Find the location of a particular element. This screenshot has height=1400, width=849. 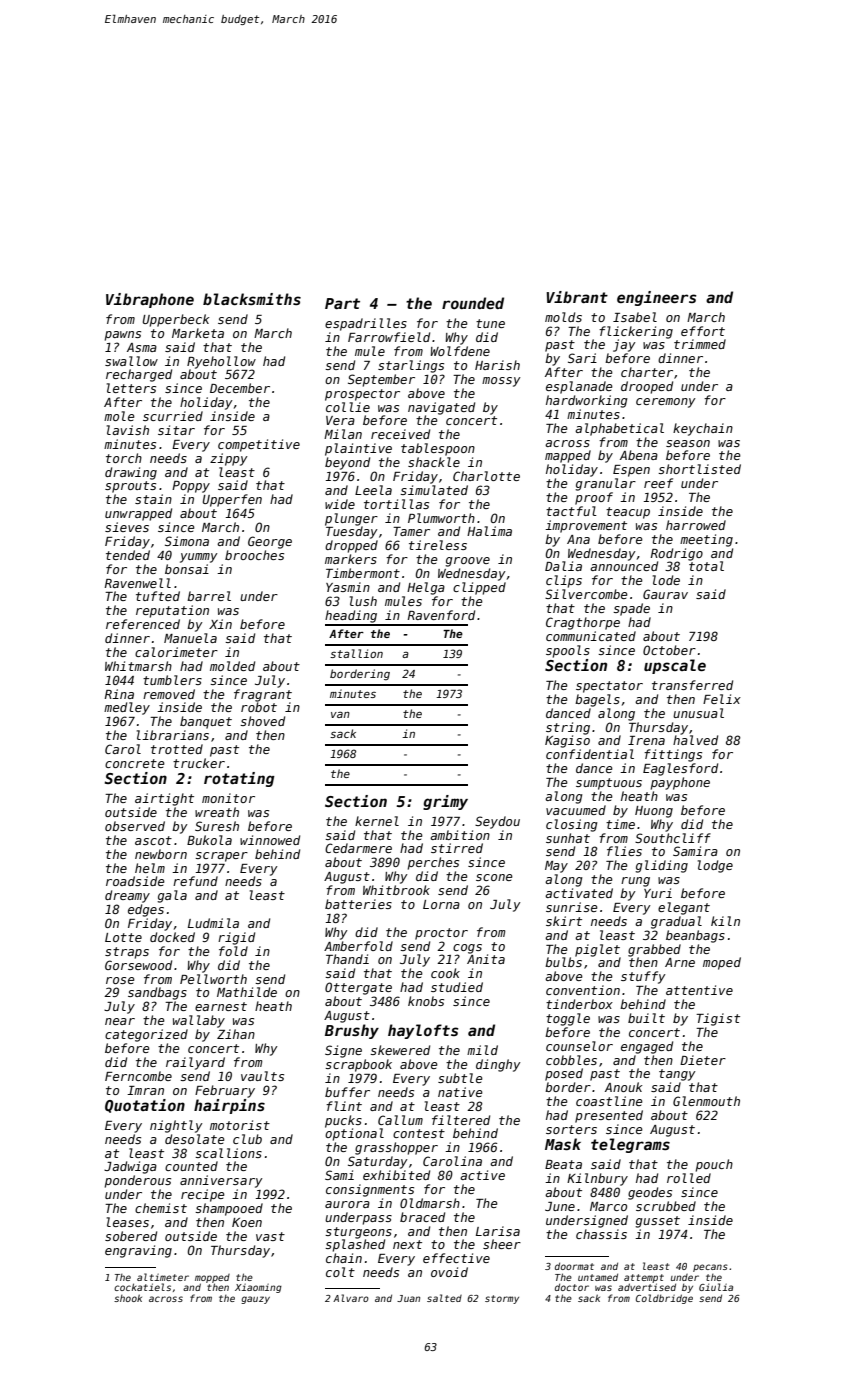

Whitmarsh is located at coordinates (138, 666).
